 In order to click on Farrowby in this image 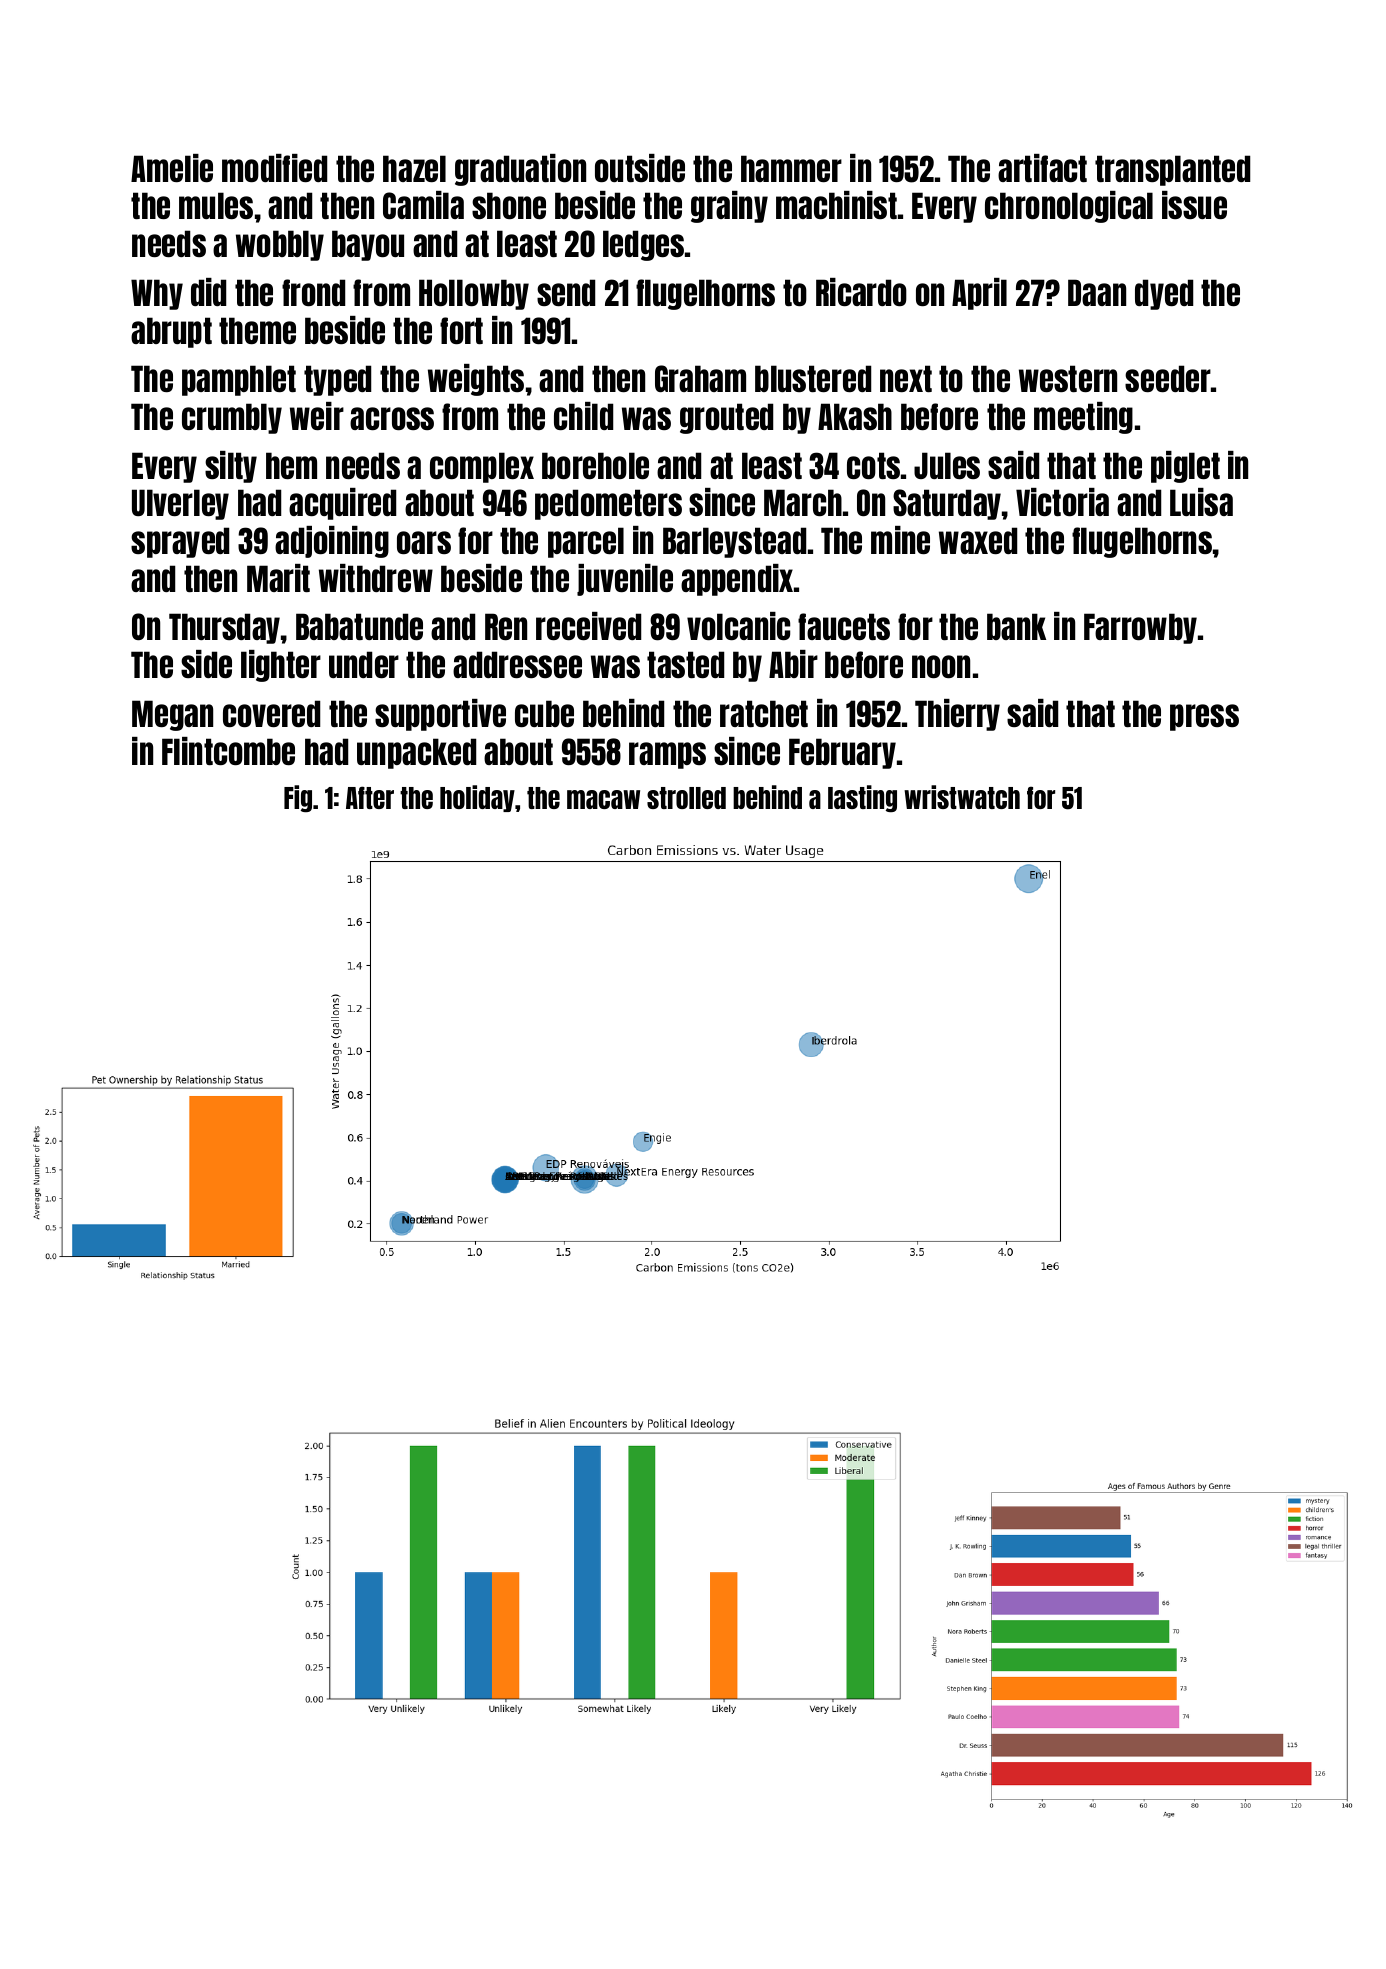, I will do `click(1140, 628)`.
